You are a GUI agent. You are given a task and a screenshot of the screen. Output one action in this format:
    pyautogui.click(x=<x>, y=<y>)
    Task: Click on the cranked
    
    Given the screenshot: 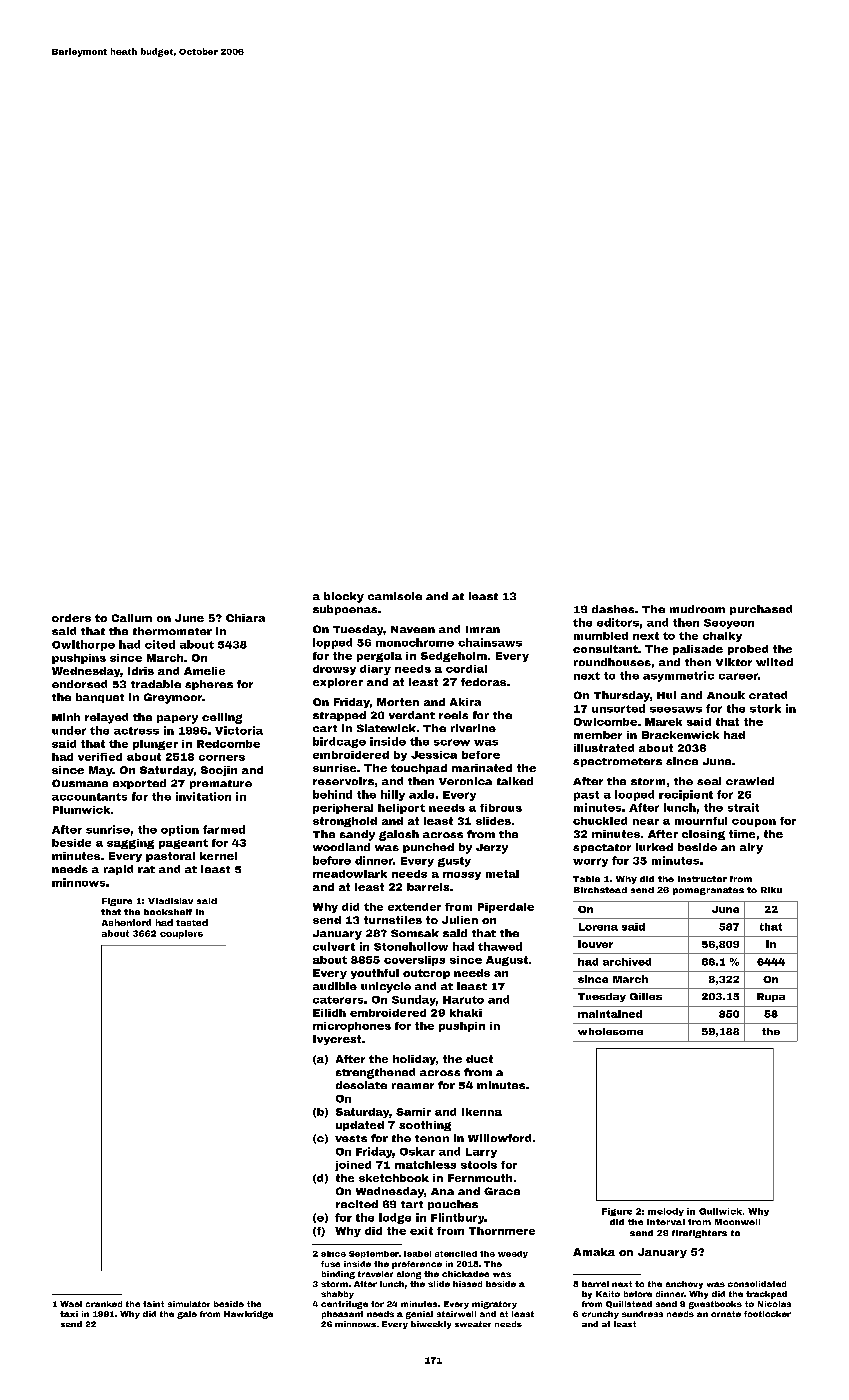 What is the action you would take?
    pyautogui.click(x=104, y=1304)
